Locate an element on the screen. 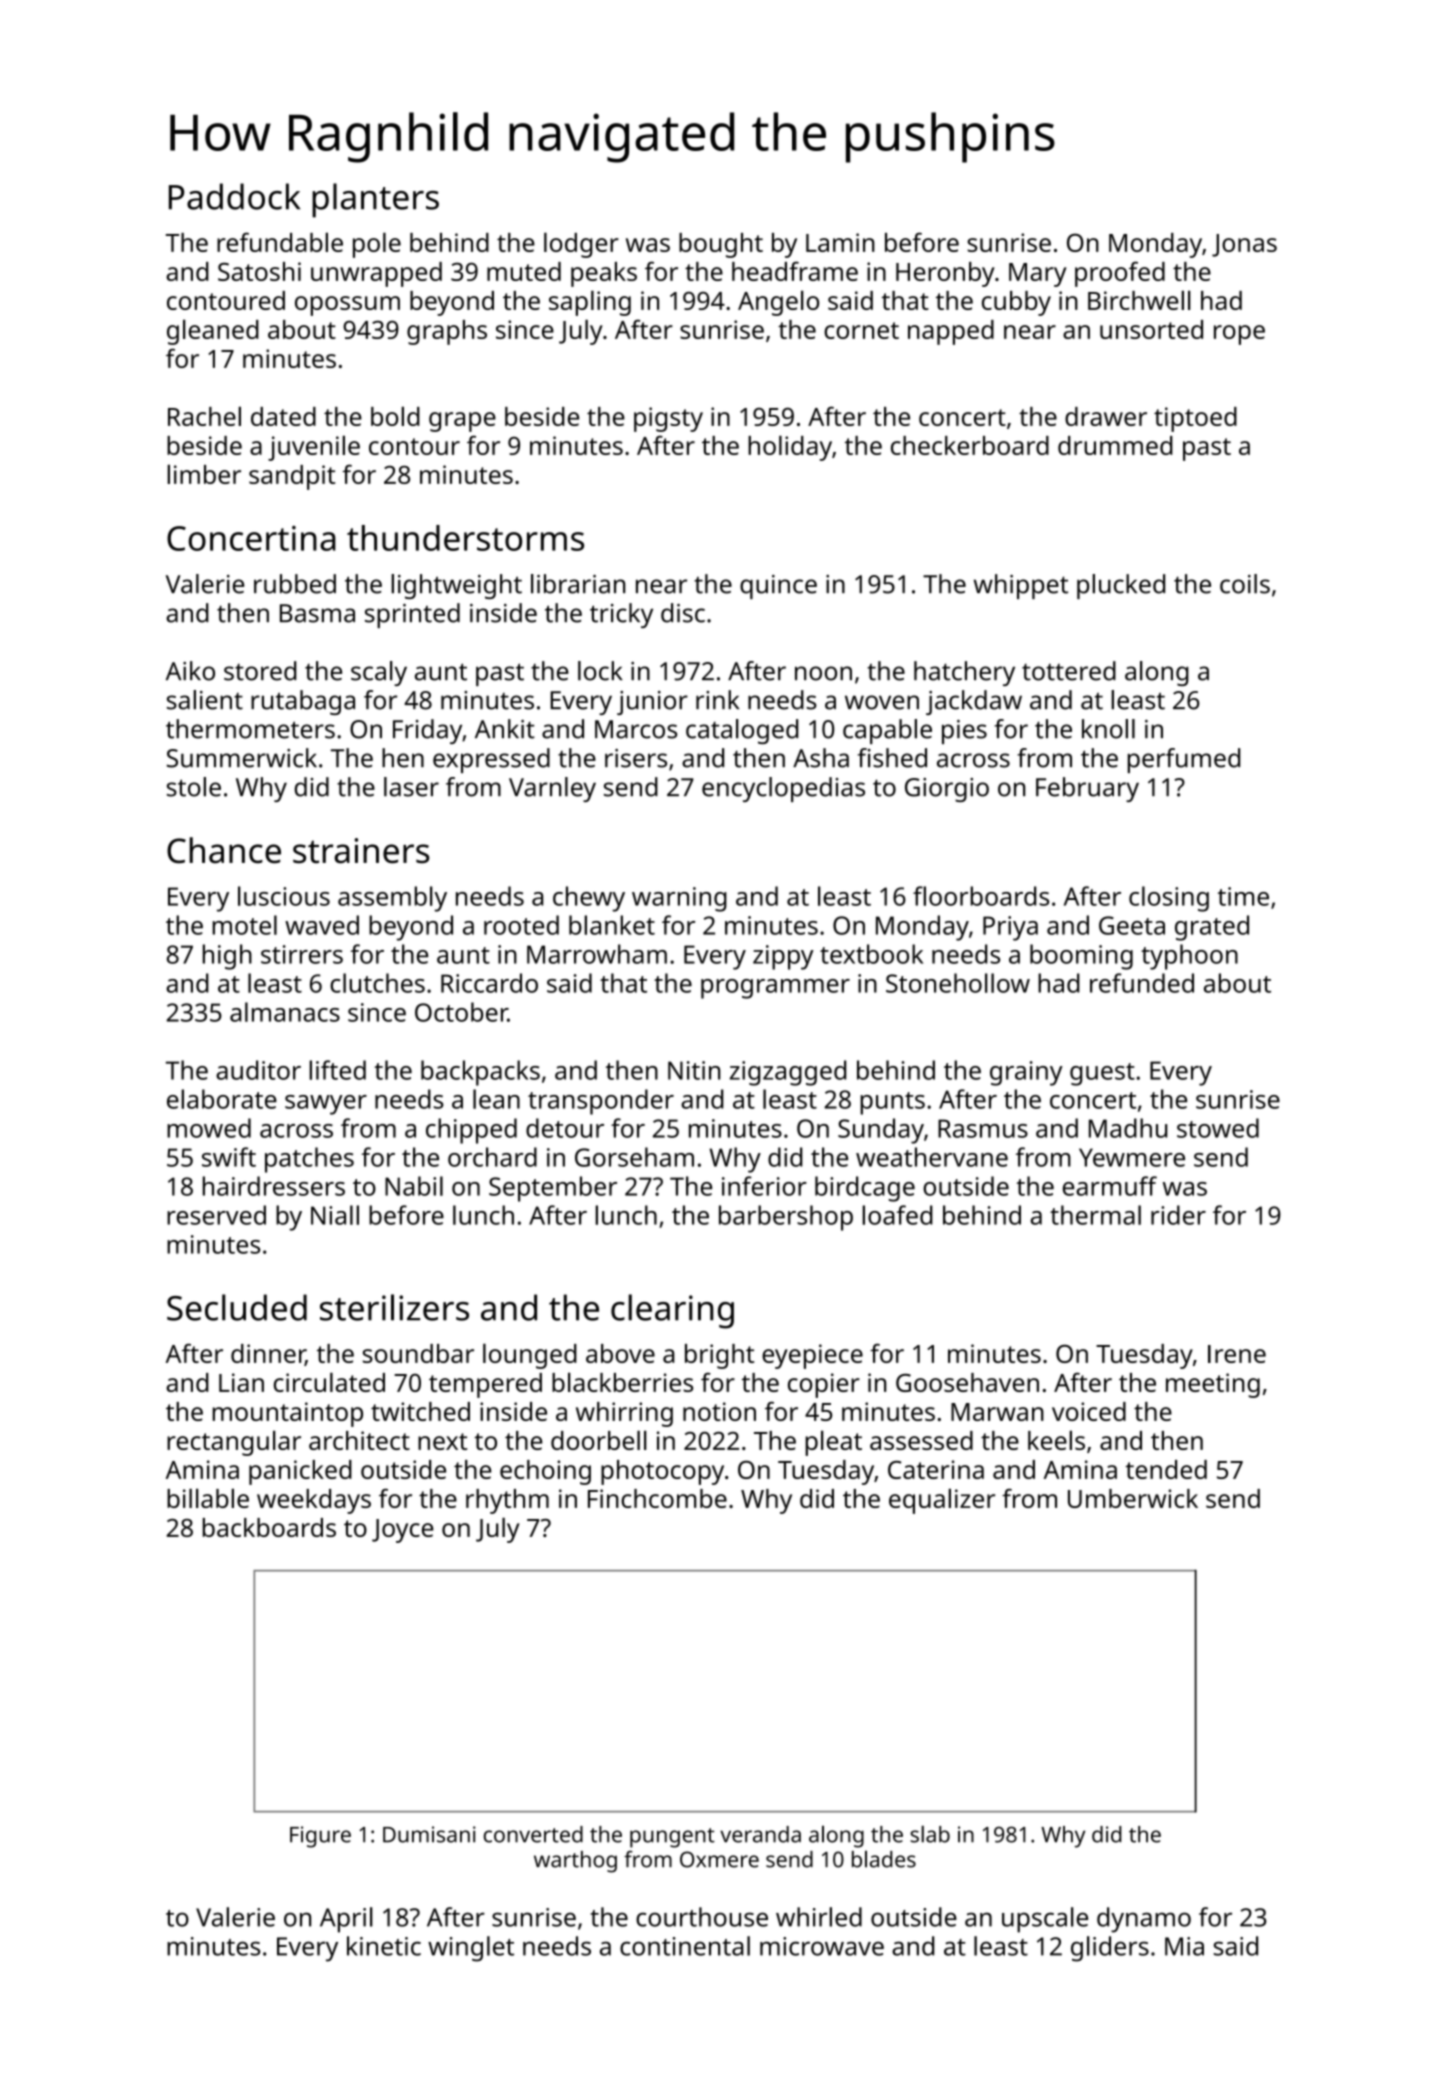 Image resolution: width=1450 pixels, height=2100 pixels. gliders is located at coordinates (1110, 1949).
